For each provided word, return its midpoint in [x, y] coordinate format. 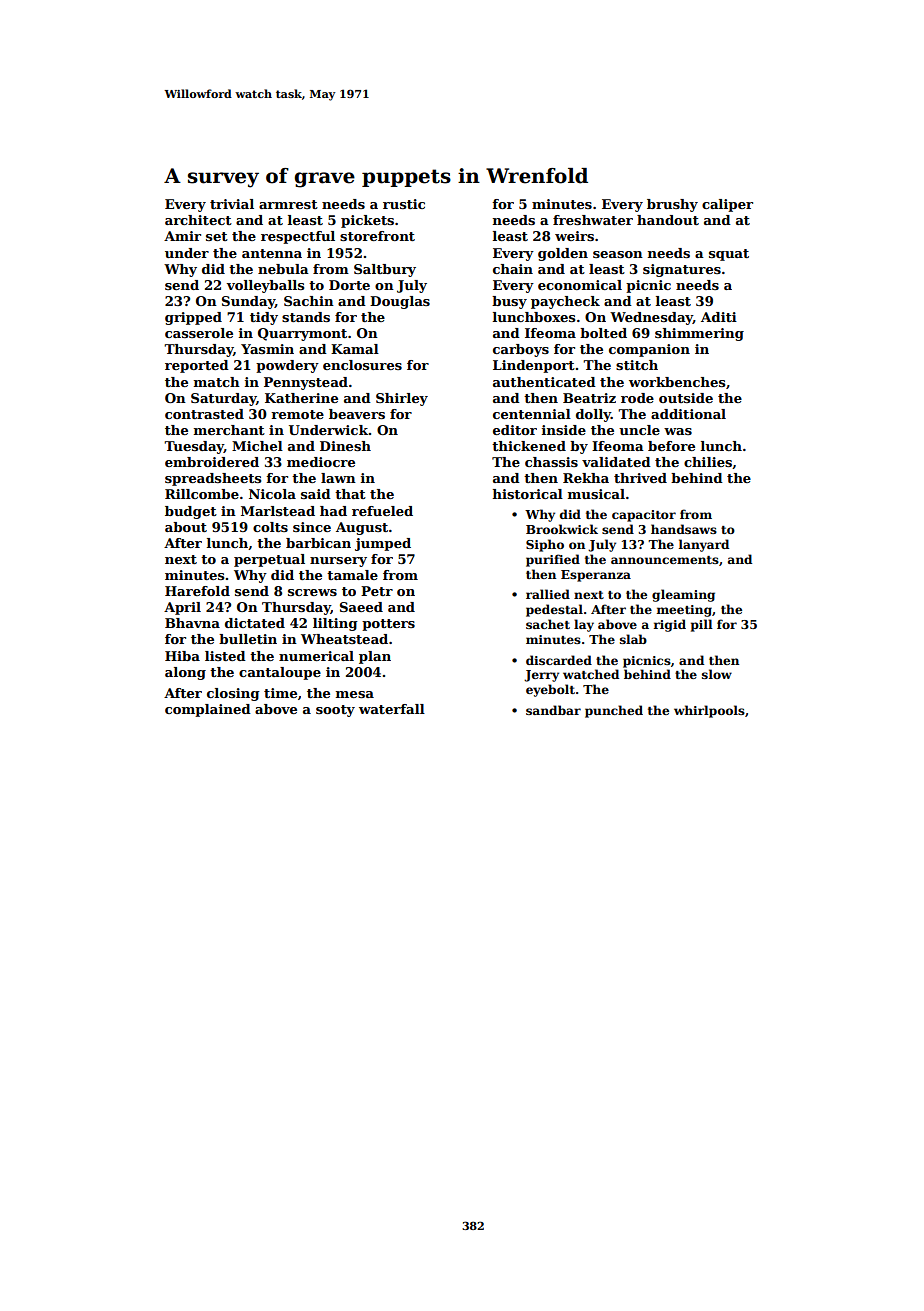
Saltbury [385, 270]
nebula [283, 269]
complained [208, 710]
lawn [338, 478]
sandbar [553, 710]
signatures [682, 270]
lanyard [704, 545]
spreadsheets [213, 479]
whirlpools [709, 711]
